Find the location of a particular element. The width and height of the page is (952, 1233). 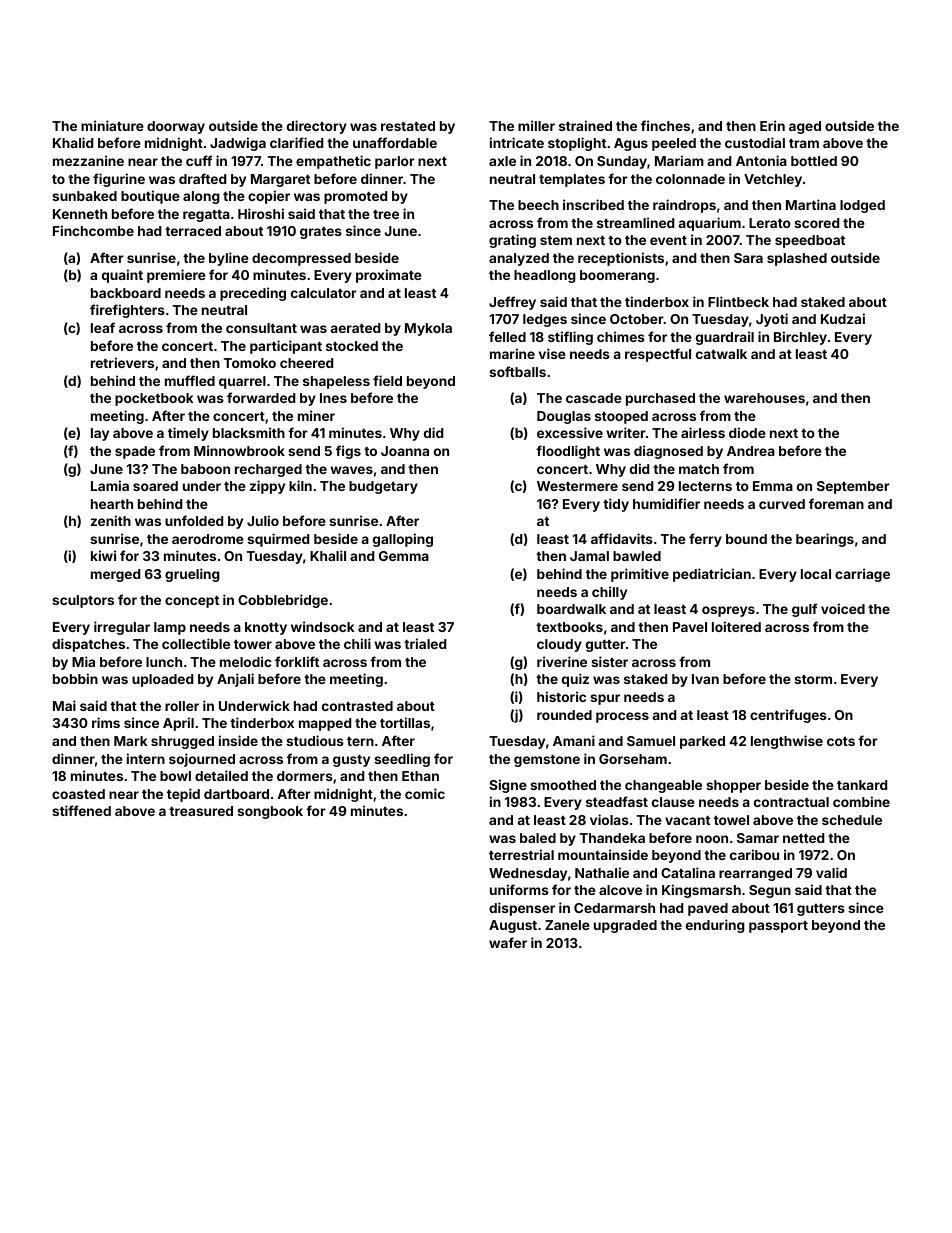

consultant is located at coordinates (261, 328).
